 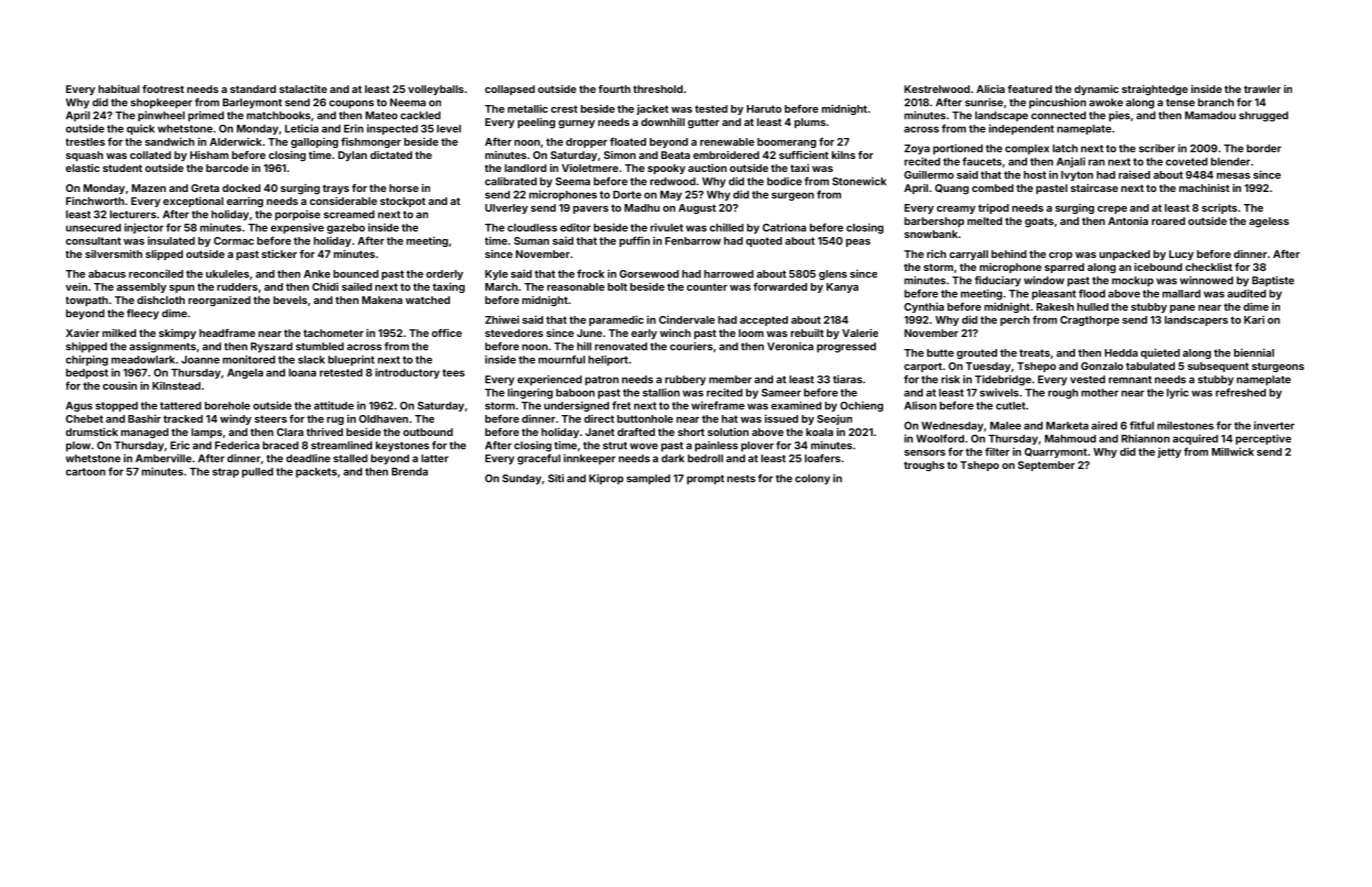 I want to click on dynamic, so click(x=1096, y=90).
